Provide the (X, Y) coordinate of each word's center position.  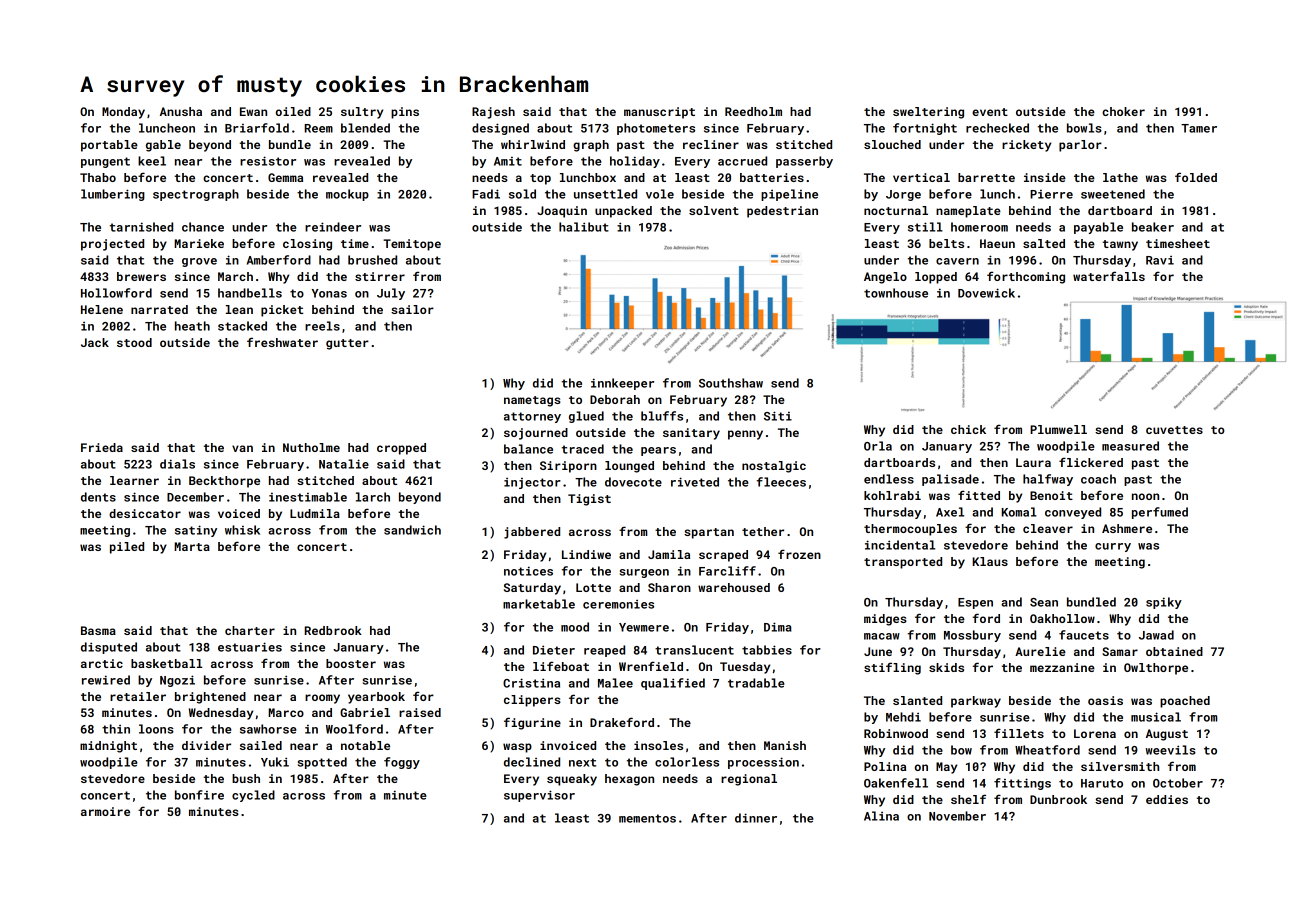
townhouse (896, 293)
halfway (1048, 480)
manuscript (659, 113)
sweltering (928, 113)
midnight (108, 747)
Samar (1120, 651)
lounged (629, 467)
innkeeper (622, 384)
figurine (532, 723)
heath (192, 326)
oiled (293, 111)
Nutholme (311, 447)
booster (351, 663)
